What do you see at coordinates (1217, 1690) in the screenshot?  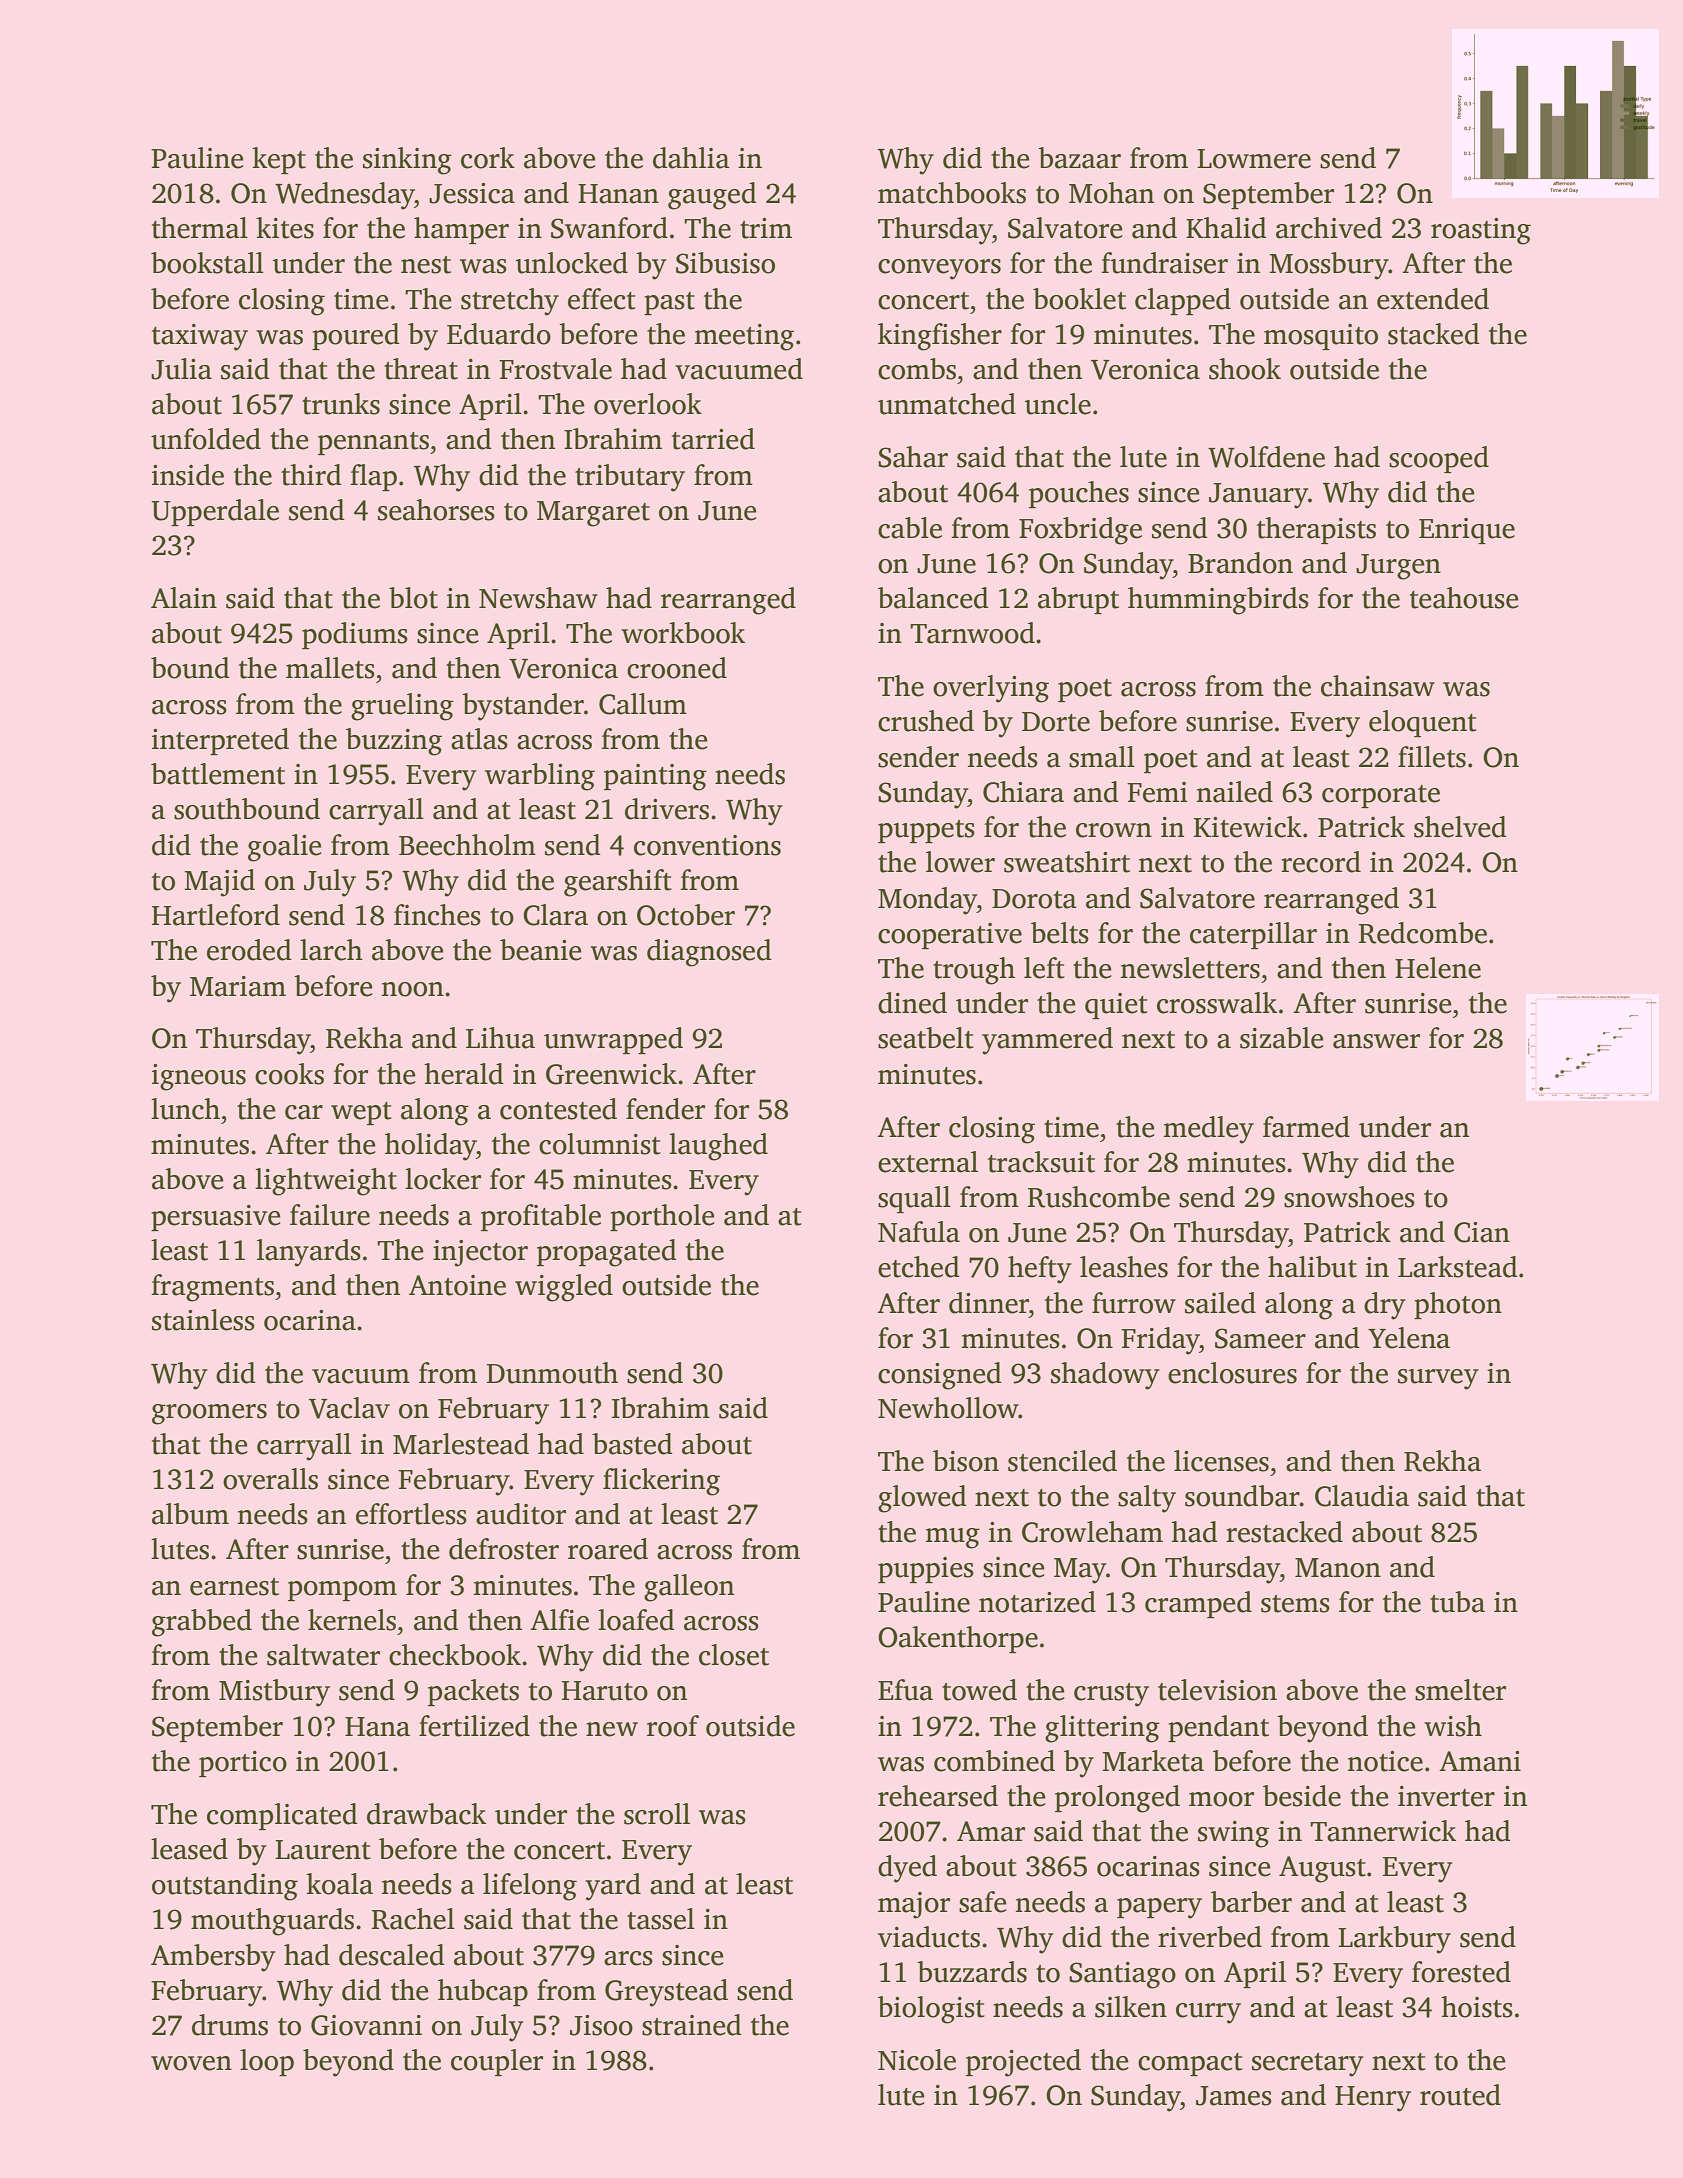 I see `television` at bounding box center [1217, 1690].
